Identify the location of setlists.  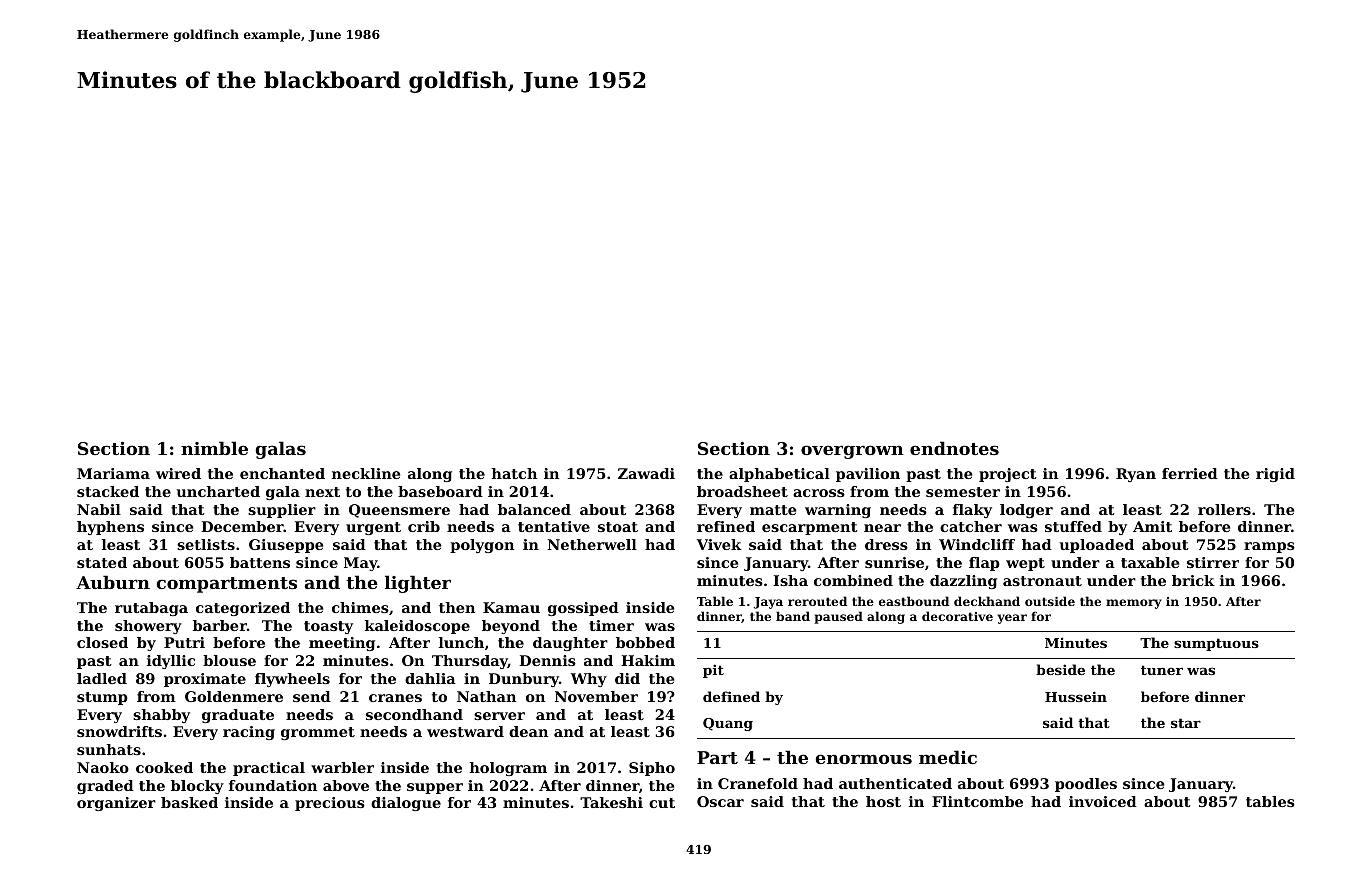
(206, 544).
